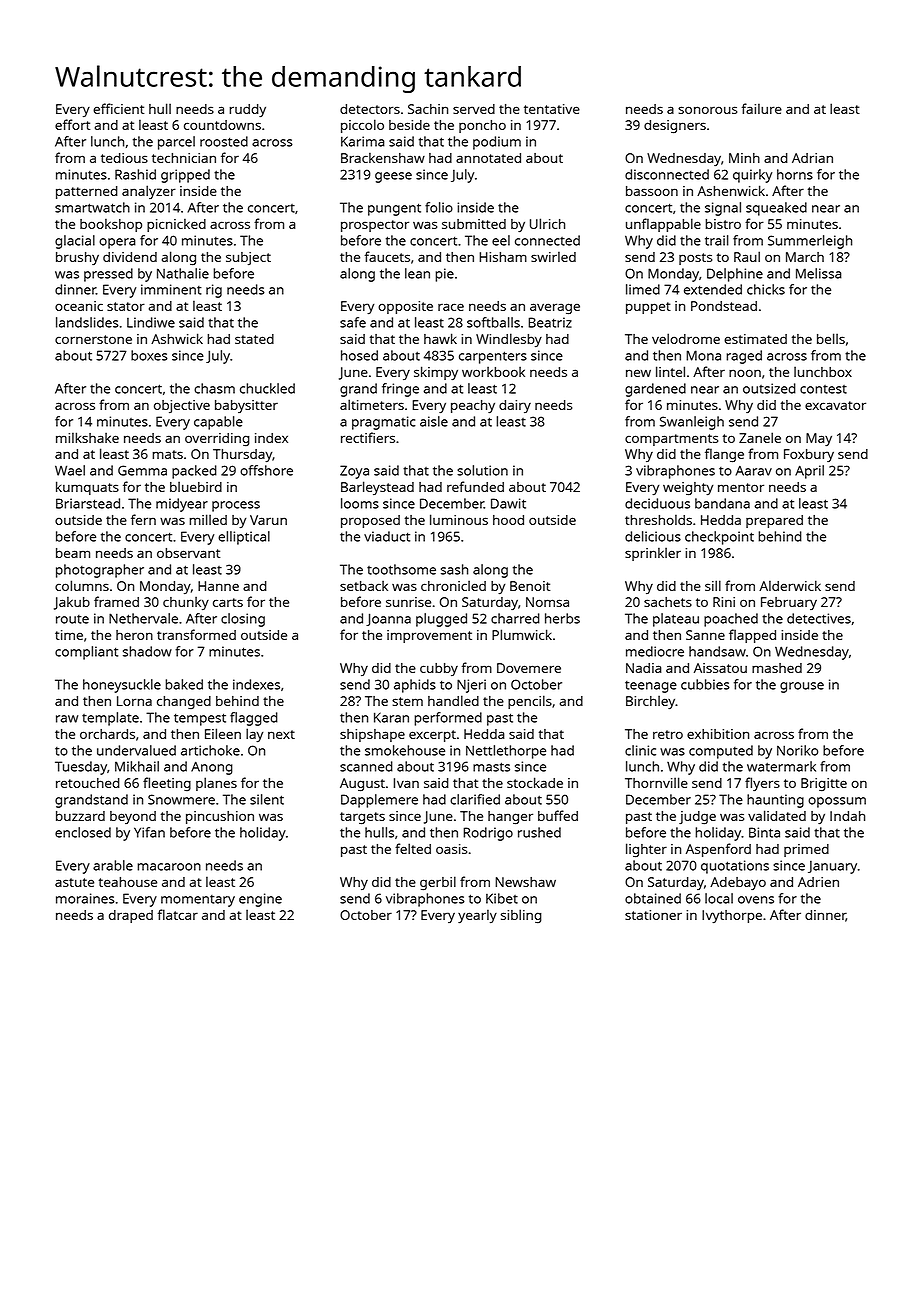 Image resolution: width=924 pixels, height=1308 pixels. I want to click on Minh, so click(744, 158).
